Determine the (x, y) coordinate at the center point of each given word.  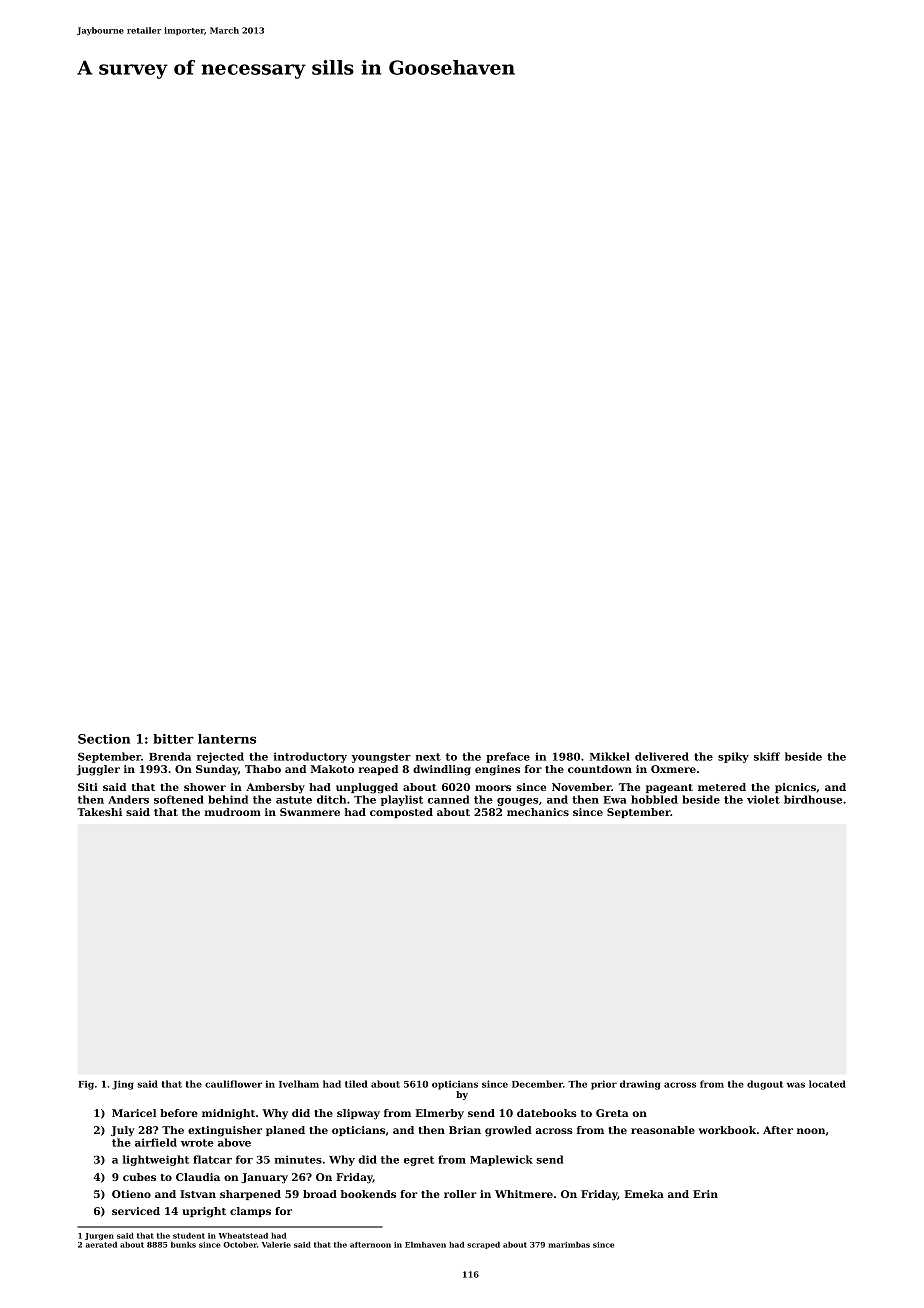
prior (604, 1085)
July (123, 1131)
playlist (402, 800)
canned (448, 799)
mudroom (233, 812)
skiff (767, 756)
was (796, 1085)
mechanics (538, 812)
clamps (250, 1212)
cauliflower (233, 1084)
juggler (98, 770)
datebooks (547, 1113)
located (827, 1084)
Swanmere (310, 812)
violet (763, 799)
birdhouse (813, 799)
